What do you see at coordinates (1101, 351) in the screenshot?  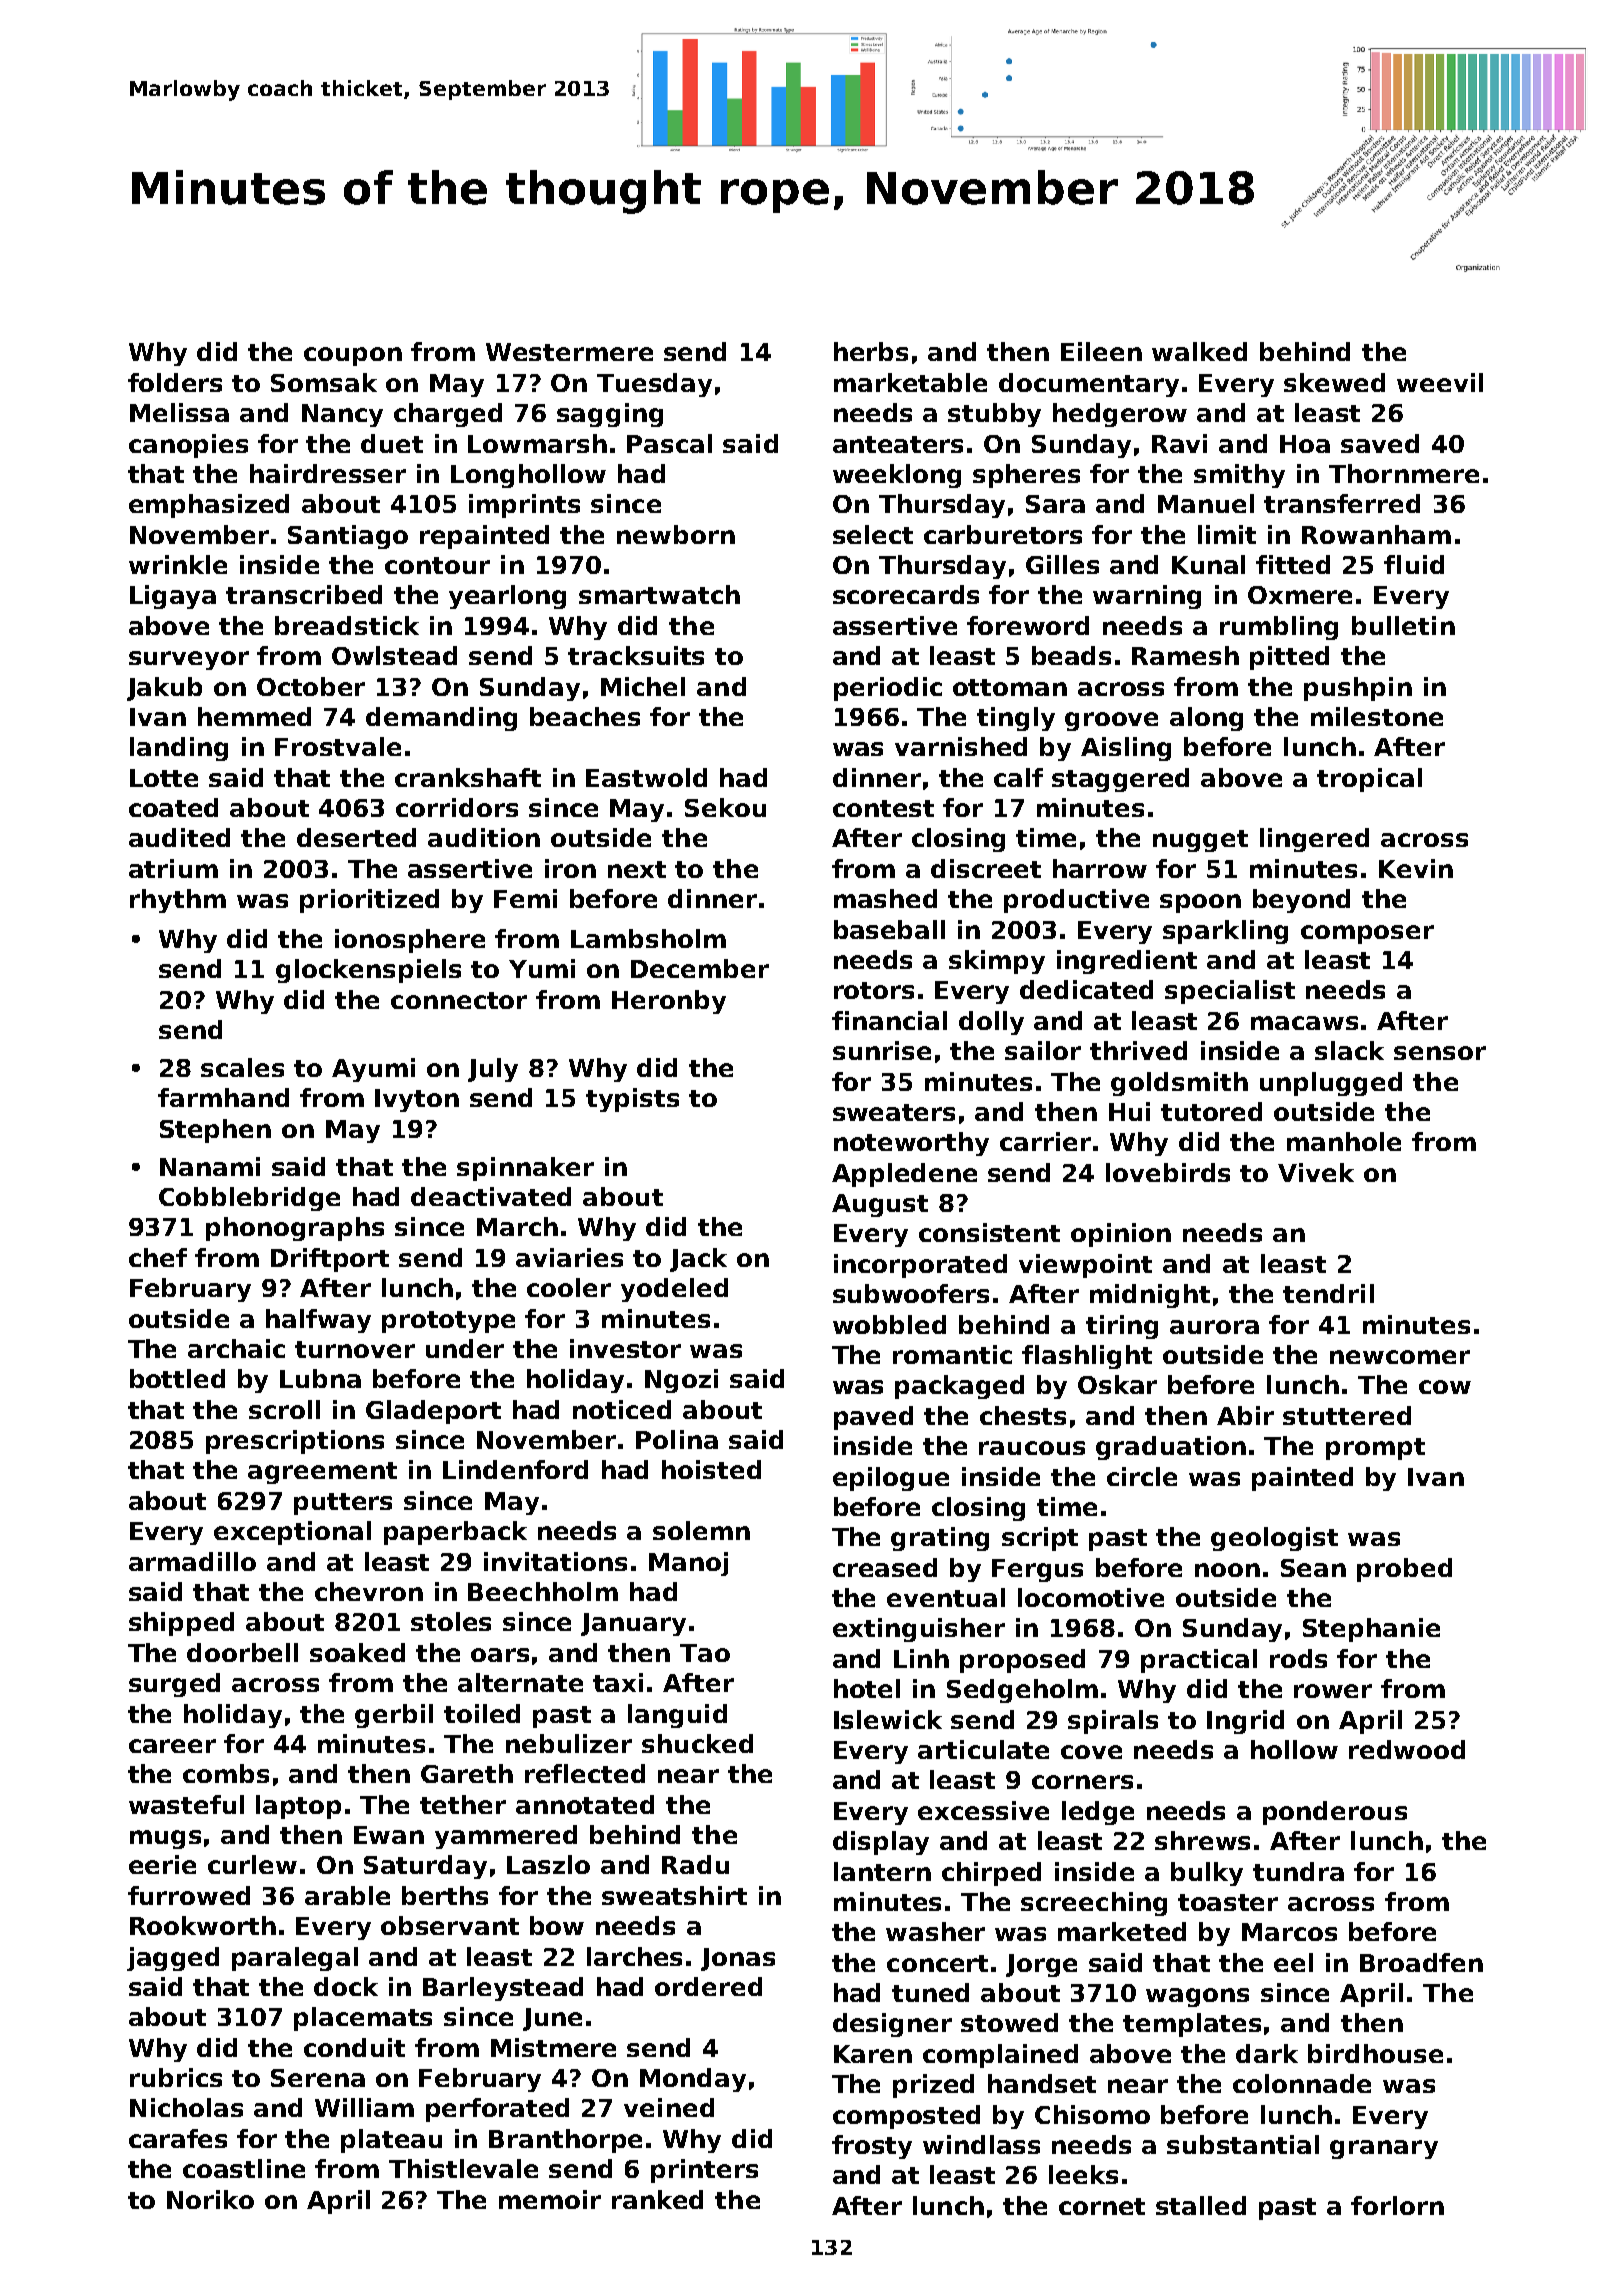 I see `Eileen` at bounding box center [1101, 351].
